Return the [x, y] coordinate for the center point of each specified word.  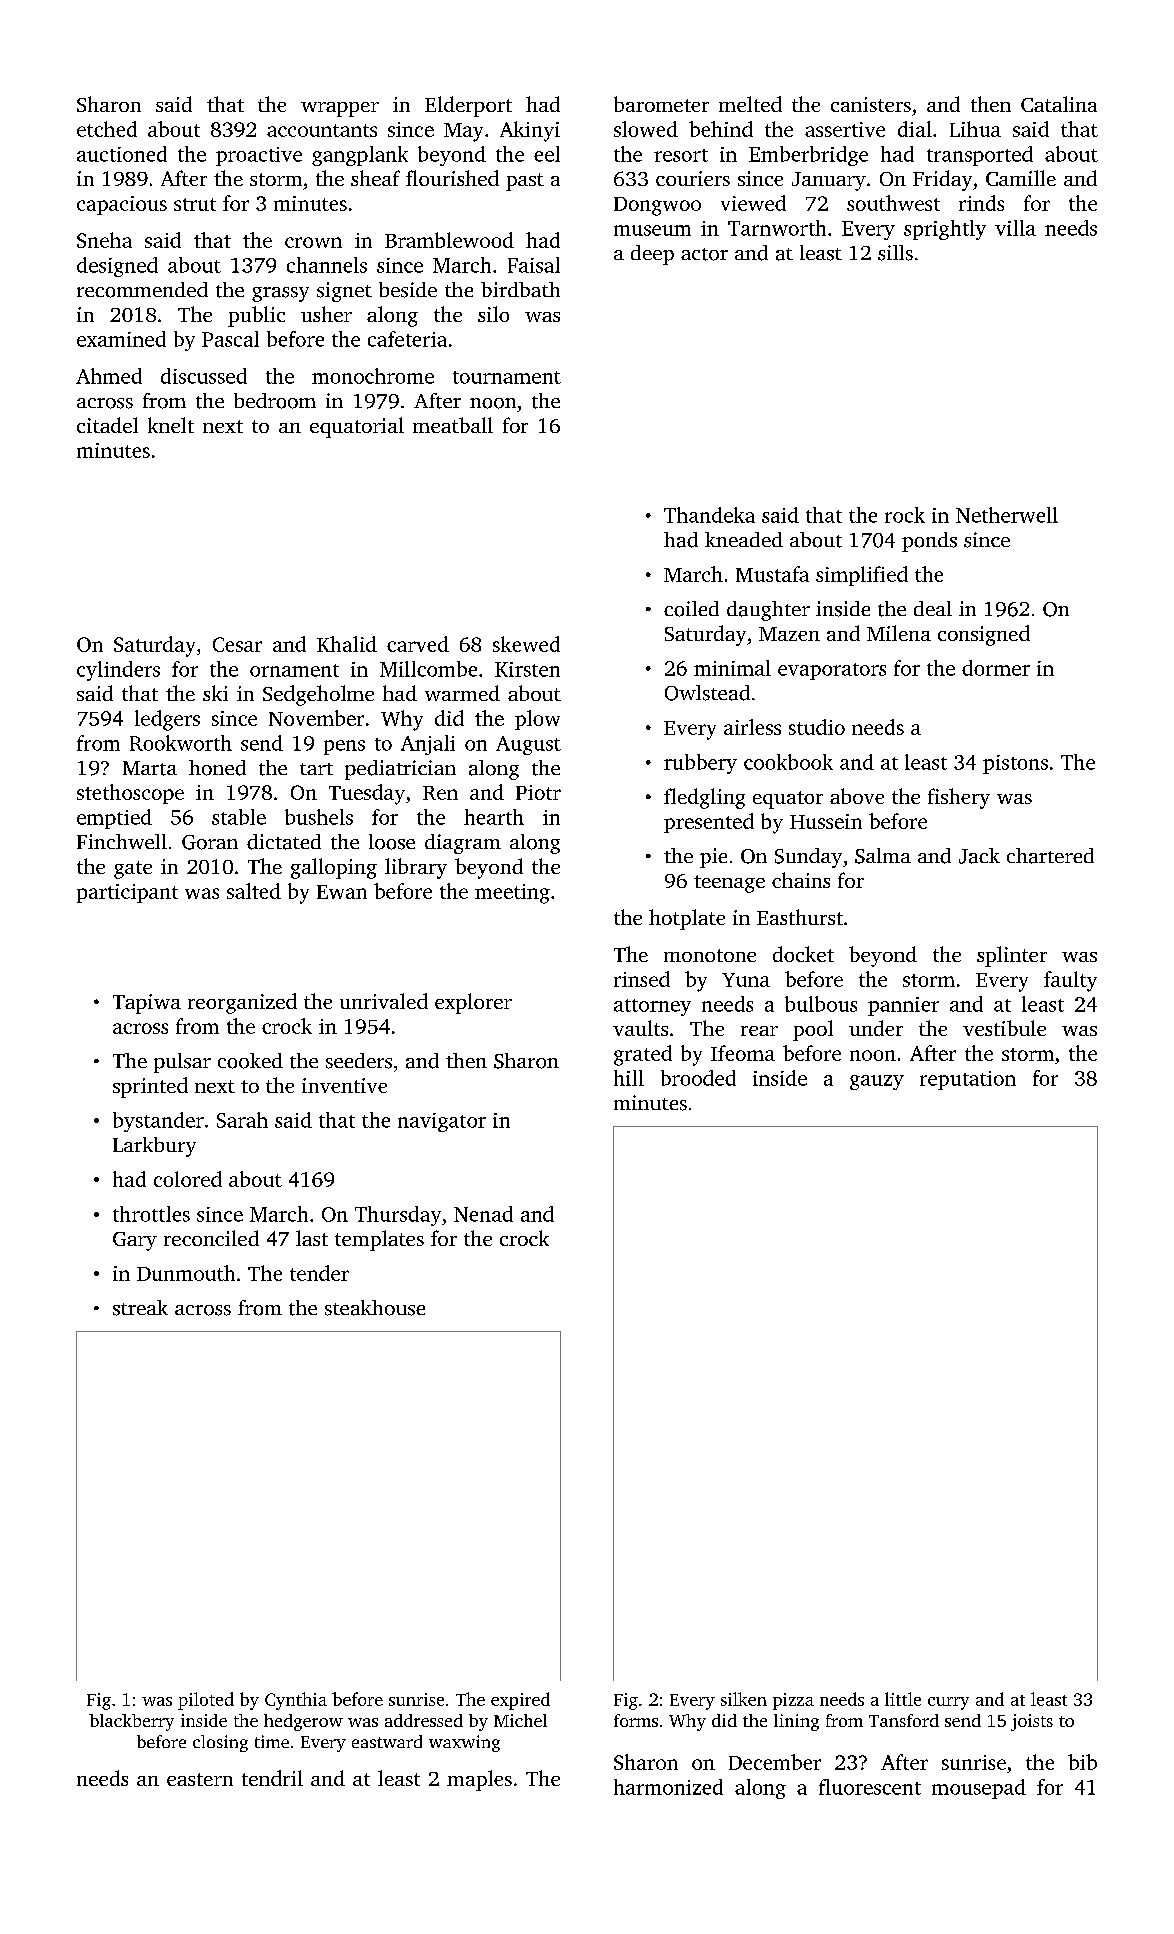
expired [520, 1701]
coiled [691, 609]
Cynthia [296, 1701]
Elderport [468, 106]
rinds [981, 203]
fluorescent [870, 1787]
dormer [996, 668]
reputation [968, 1080]
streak [140, 1308]
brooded [698, 1078]
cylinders [118, 671]
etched [107, 129]
